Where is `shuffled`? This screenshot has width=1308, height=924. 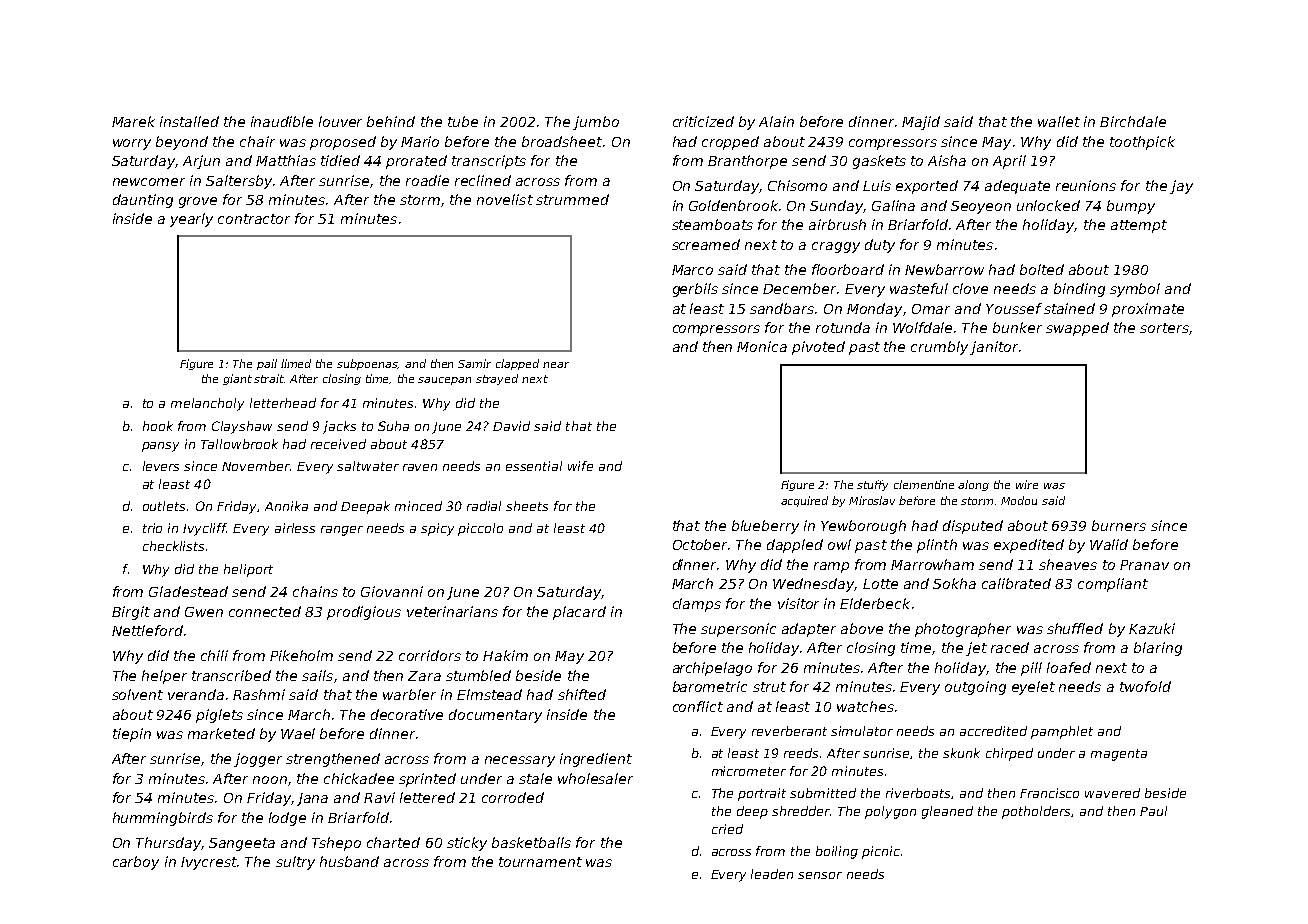
shuffled is located at coordinates (1075, 628).
